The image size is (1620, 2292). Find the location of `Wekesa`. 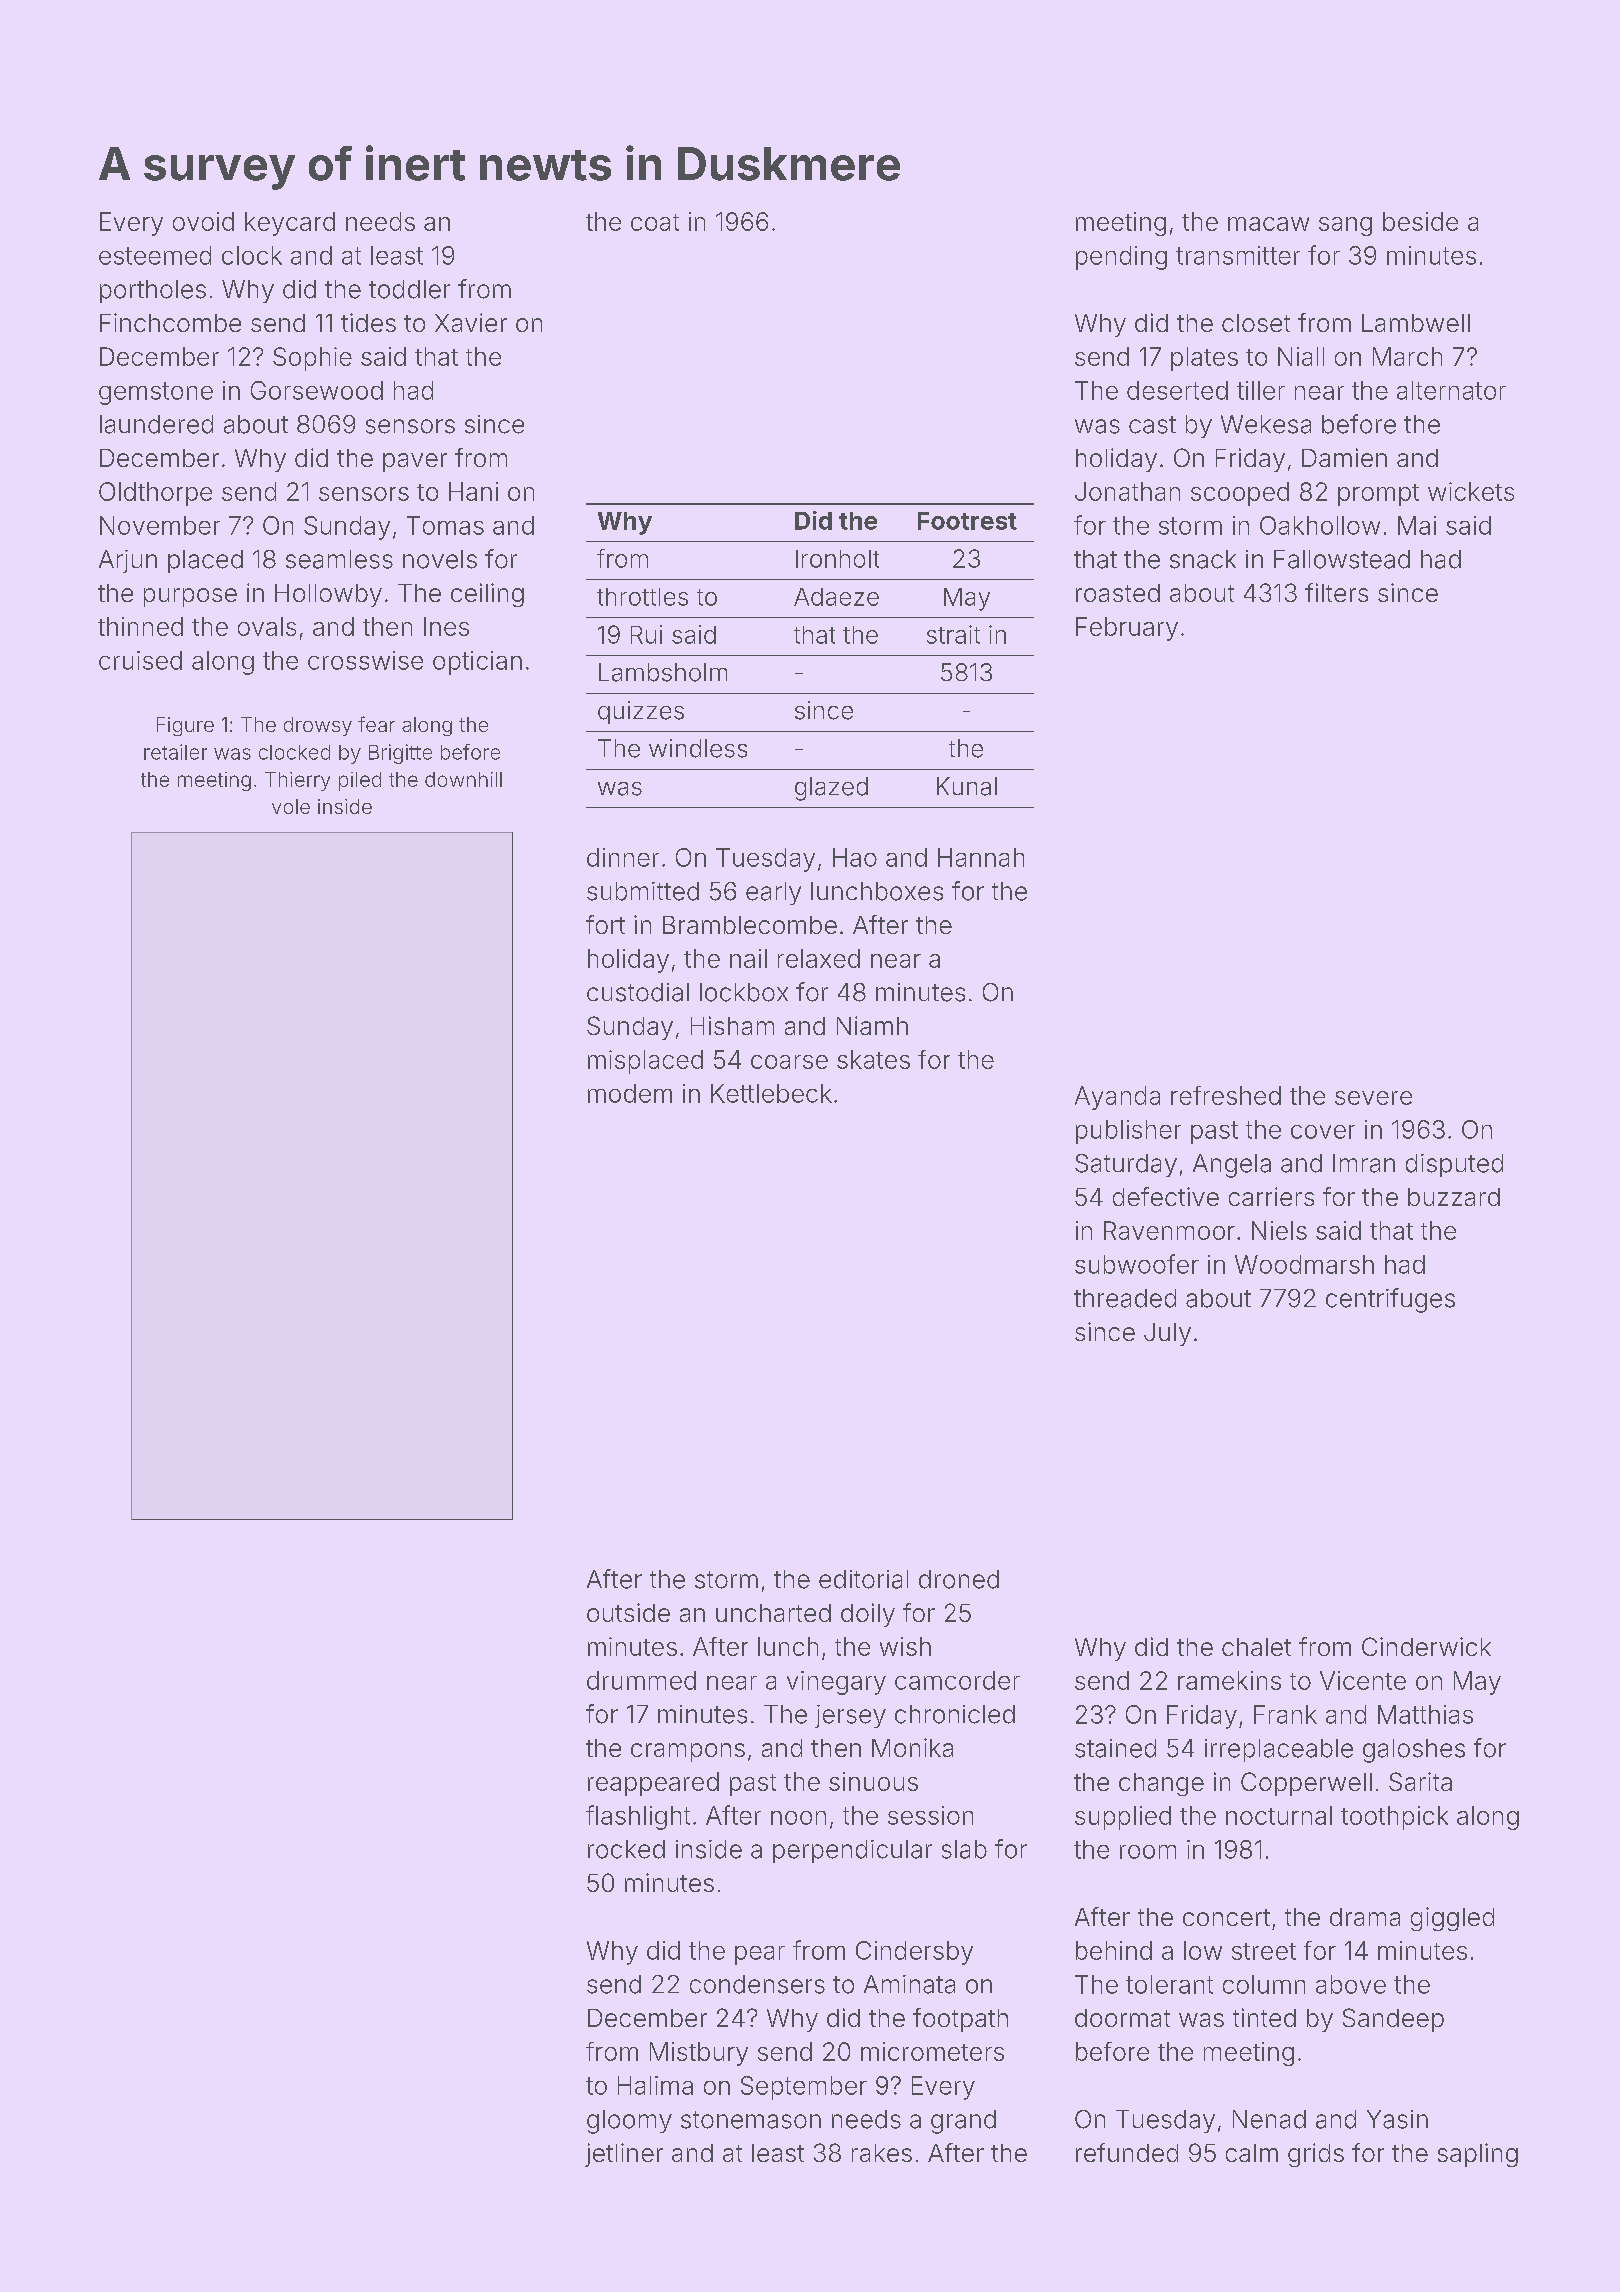

Wekesa is located at coordinates (1266, 424).
